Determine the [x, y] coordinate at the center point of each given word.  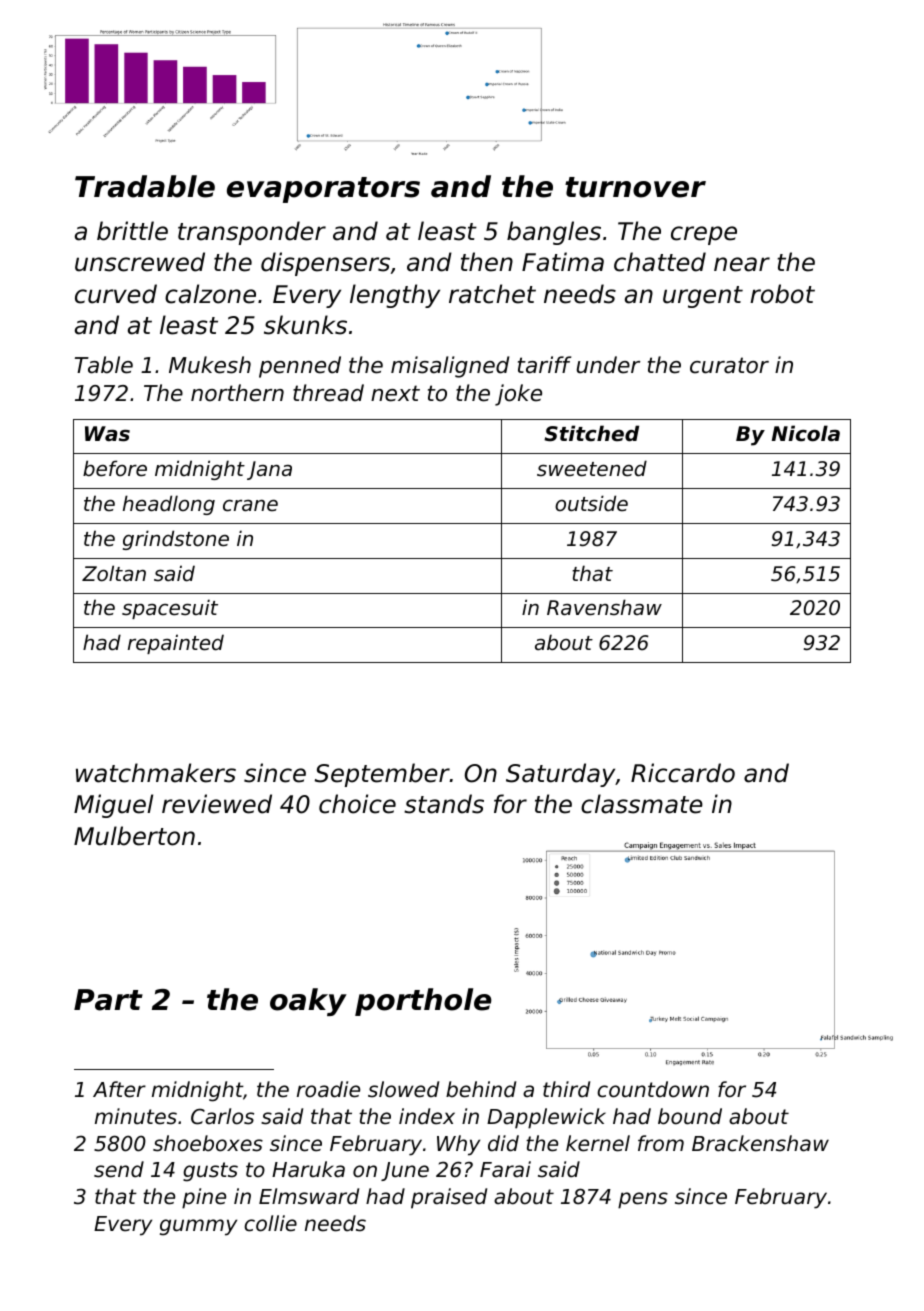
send [119, 1169]
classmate [642, 804]
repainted [176, 644]
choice [357, 804]
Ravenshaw [604, 607]
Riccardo [683, 773]
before [115, 468]
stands [444, 804]
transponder [252, 233]
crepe [704, 235]
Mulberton [134, 836]
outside [591, 503]
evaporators [323, 190]
